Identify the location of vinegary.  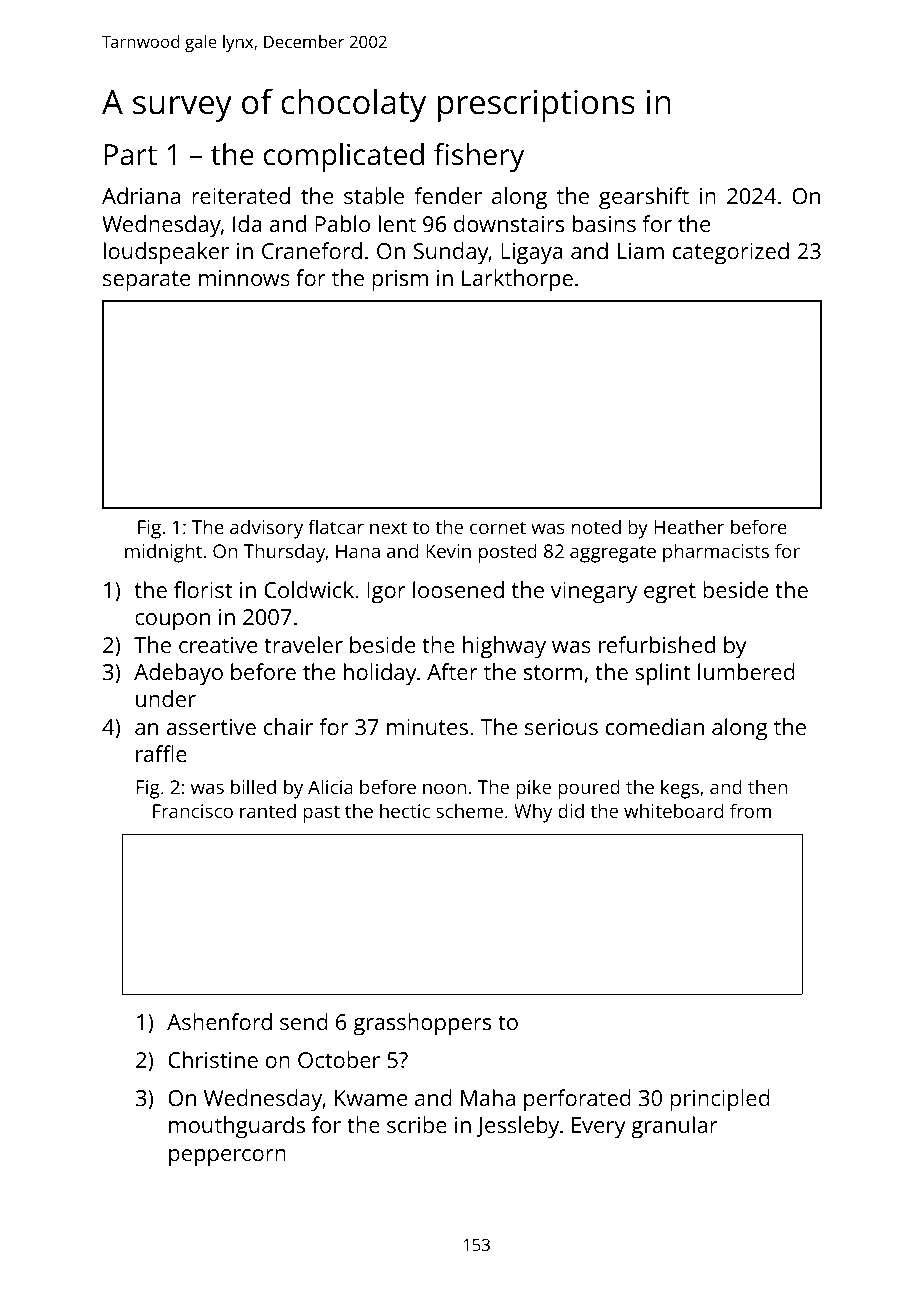
(594, 593).
